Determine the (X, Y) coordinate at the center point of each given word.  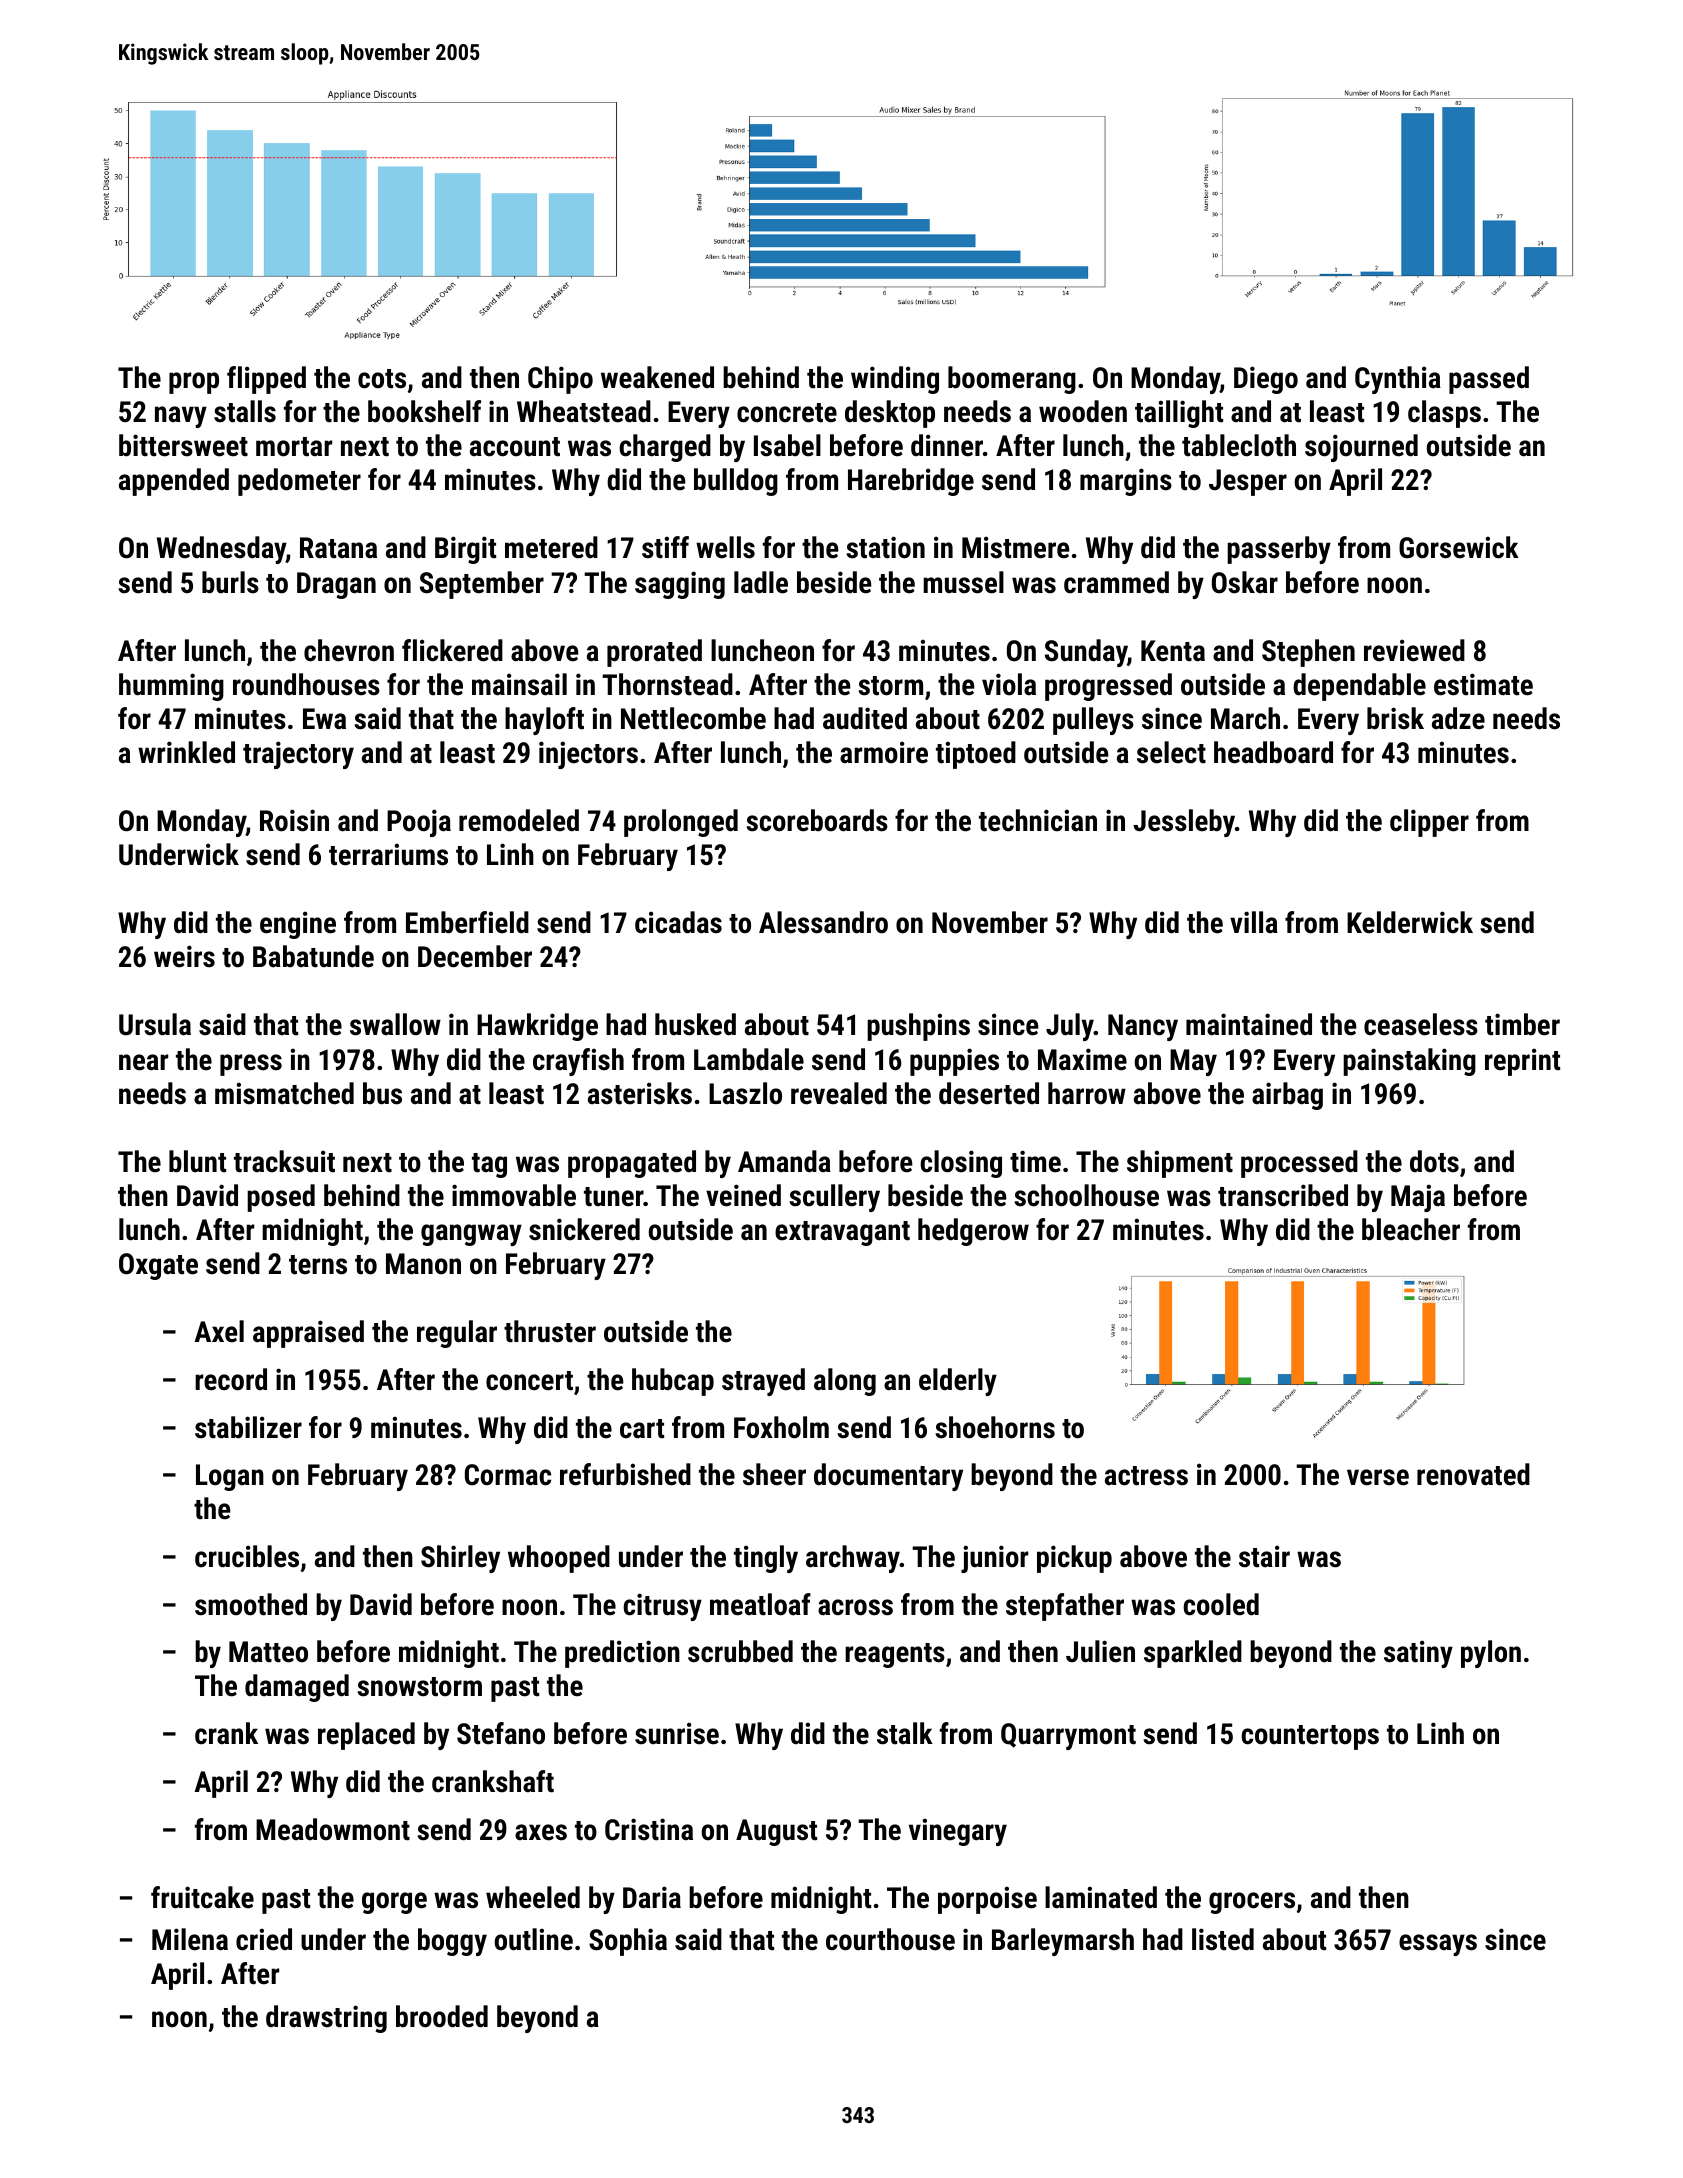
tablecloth (1239, 445)
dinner (947, 445)
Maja (1418, 1198)
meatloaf (760, 1604)
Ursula (155, 1024)
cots (382, 379)
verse (1378, 1477)
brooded (442, 2016)
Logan (230, 1477)
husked (695, 1024)
